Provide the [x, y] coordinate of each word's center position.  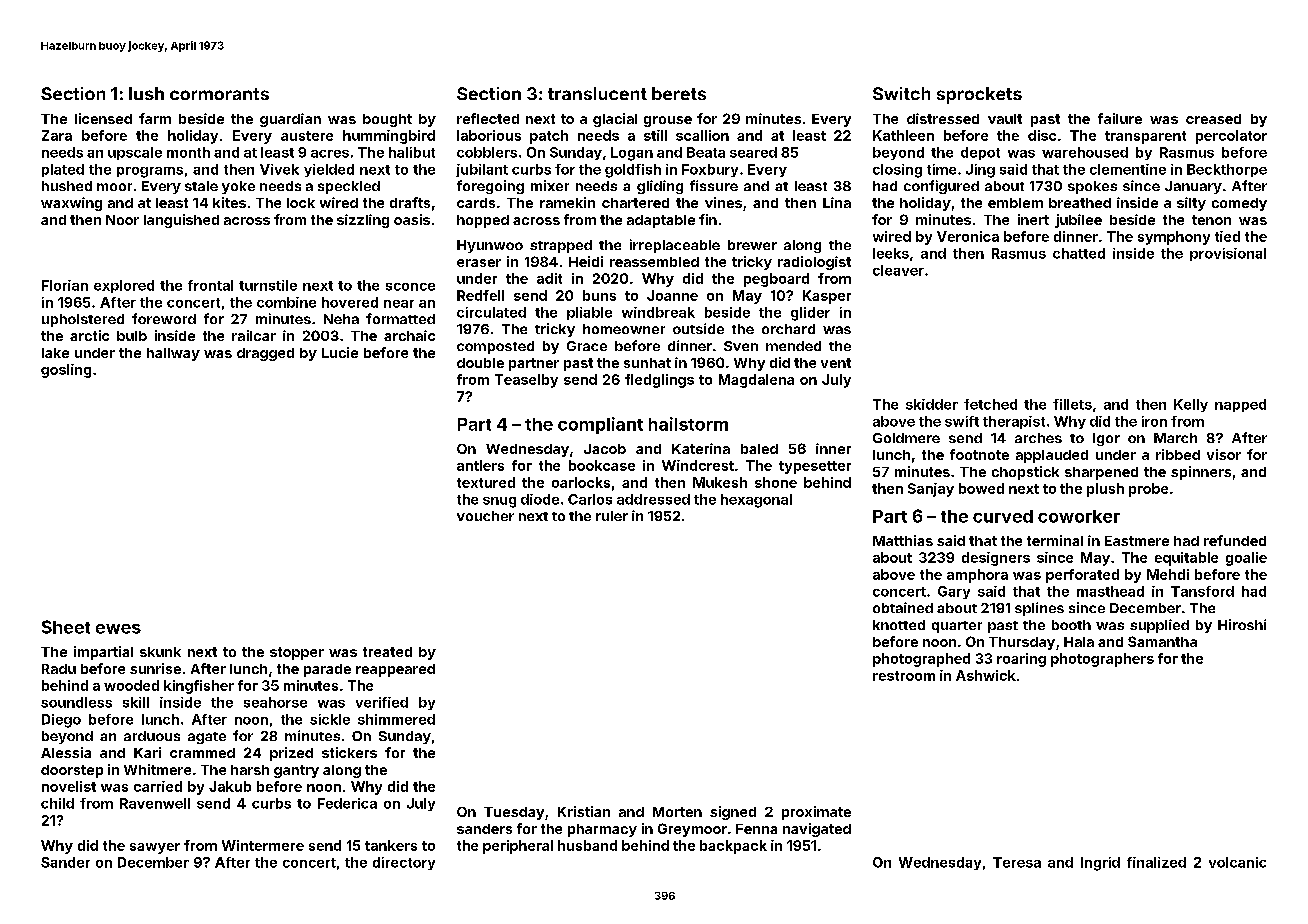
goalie [1246, 559]
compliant [600, 425]
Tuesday [514, 813]
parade [327, 670]
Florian [65, 285]
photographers [1102, 660]
